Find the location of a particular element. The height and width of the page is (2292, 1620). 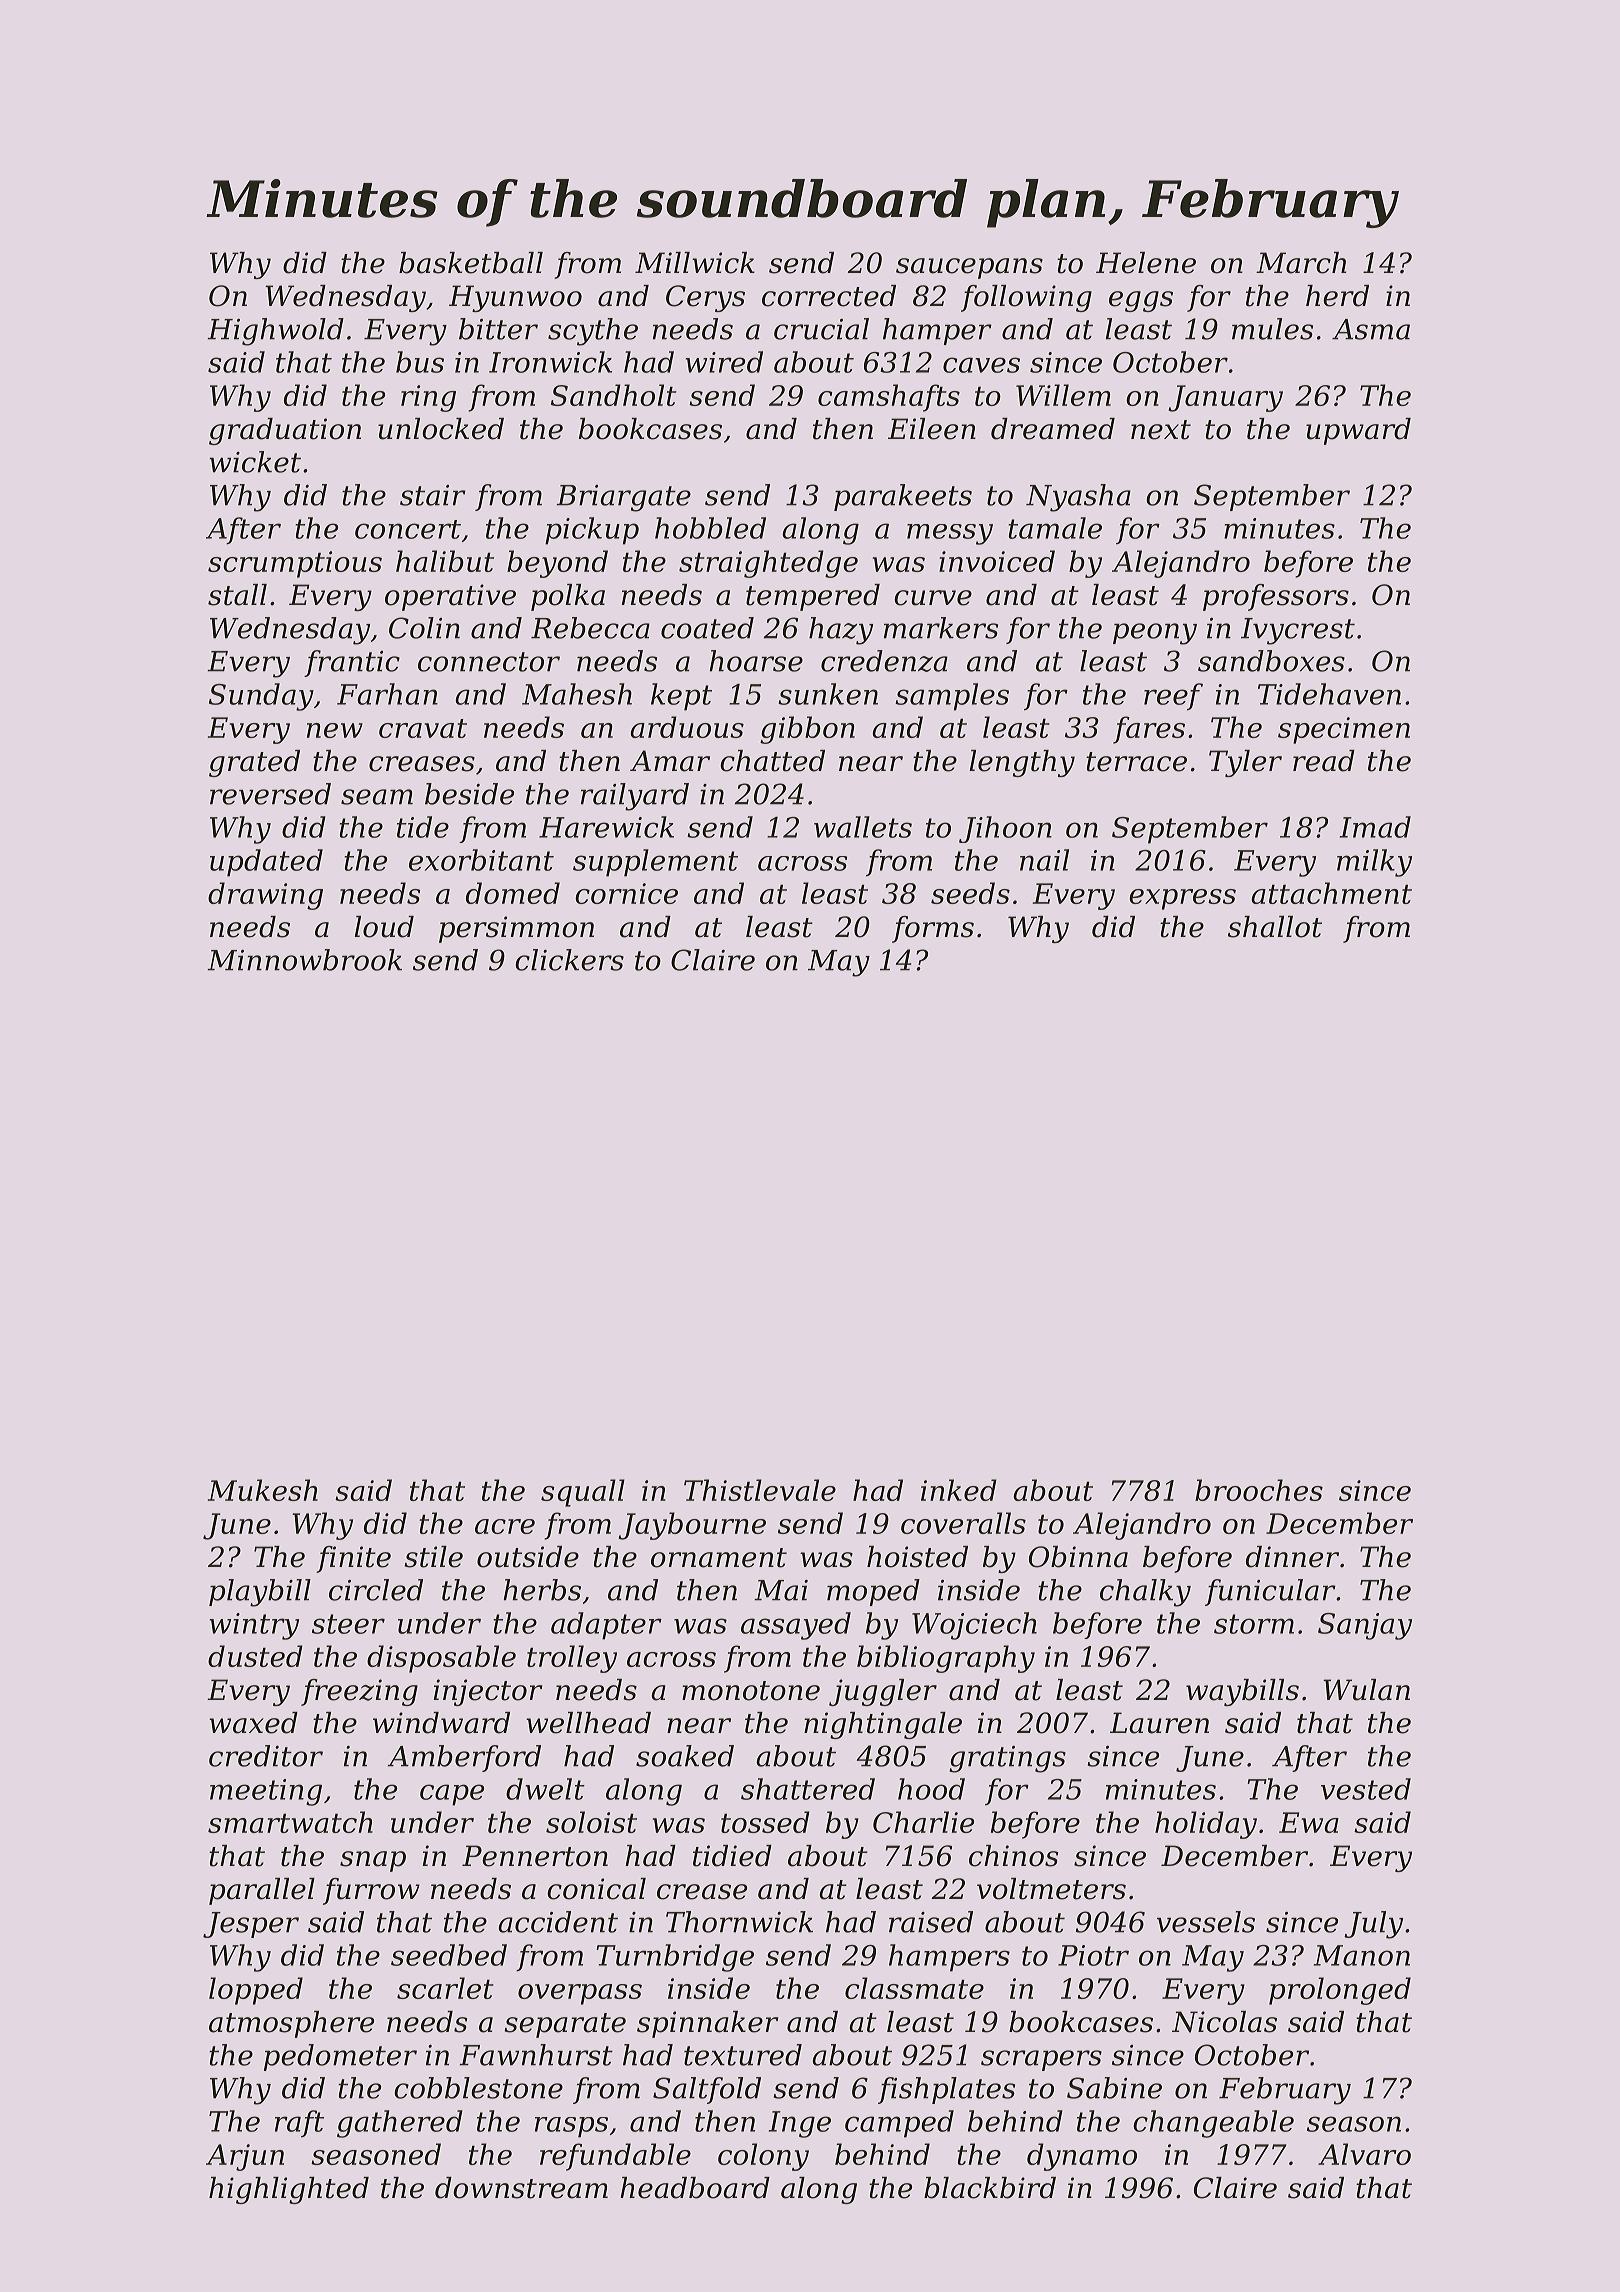

March is located at coordinates (1301, 263).
